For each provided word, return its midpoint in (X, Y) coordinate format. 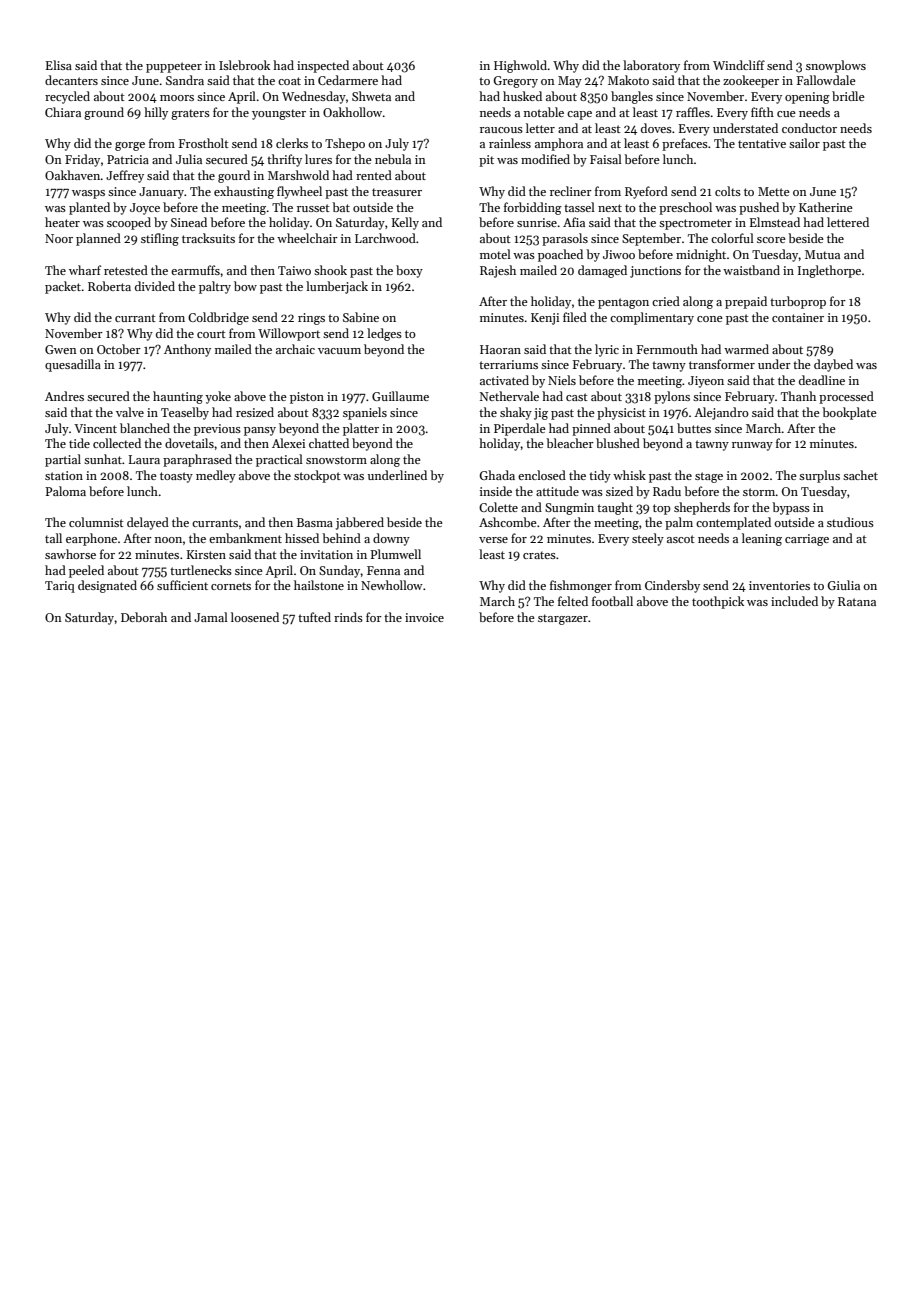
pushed (759, 208)
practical (279, 460)
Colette (498, 507)
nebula (393, 159)
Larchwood (385, 238)
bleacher (570, 443)
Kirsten (206, 554)
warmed (746, 349)
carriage (807, 540)
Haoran (500, 349)
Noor (59, 238)
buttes (694, 428)
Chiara (63, 112)
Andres (64, 396)
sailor (804, 143)
